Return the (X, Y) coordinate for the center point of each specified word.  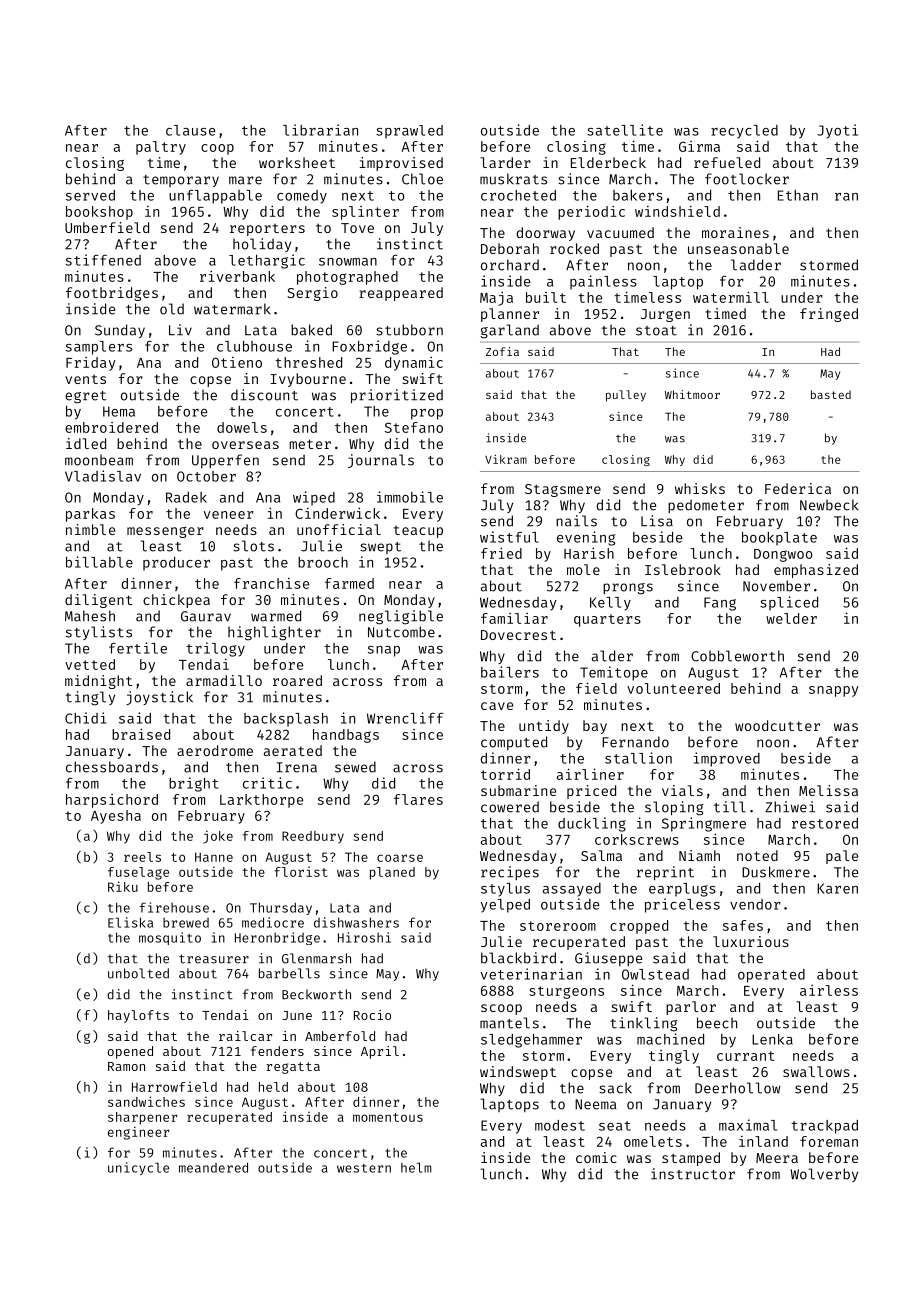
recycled (744, 132)
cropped (639, 927)
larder (506, 162)
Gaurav (206, 616)
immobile (410, 497)
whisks (700, 488)
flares (418, 799)
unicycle (138, 1168)
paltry (161, 148)
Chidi (85, 718)
